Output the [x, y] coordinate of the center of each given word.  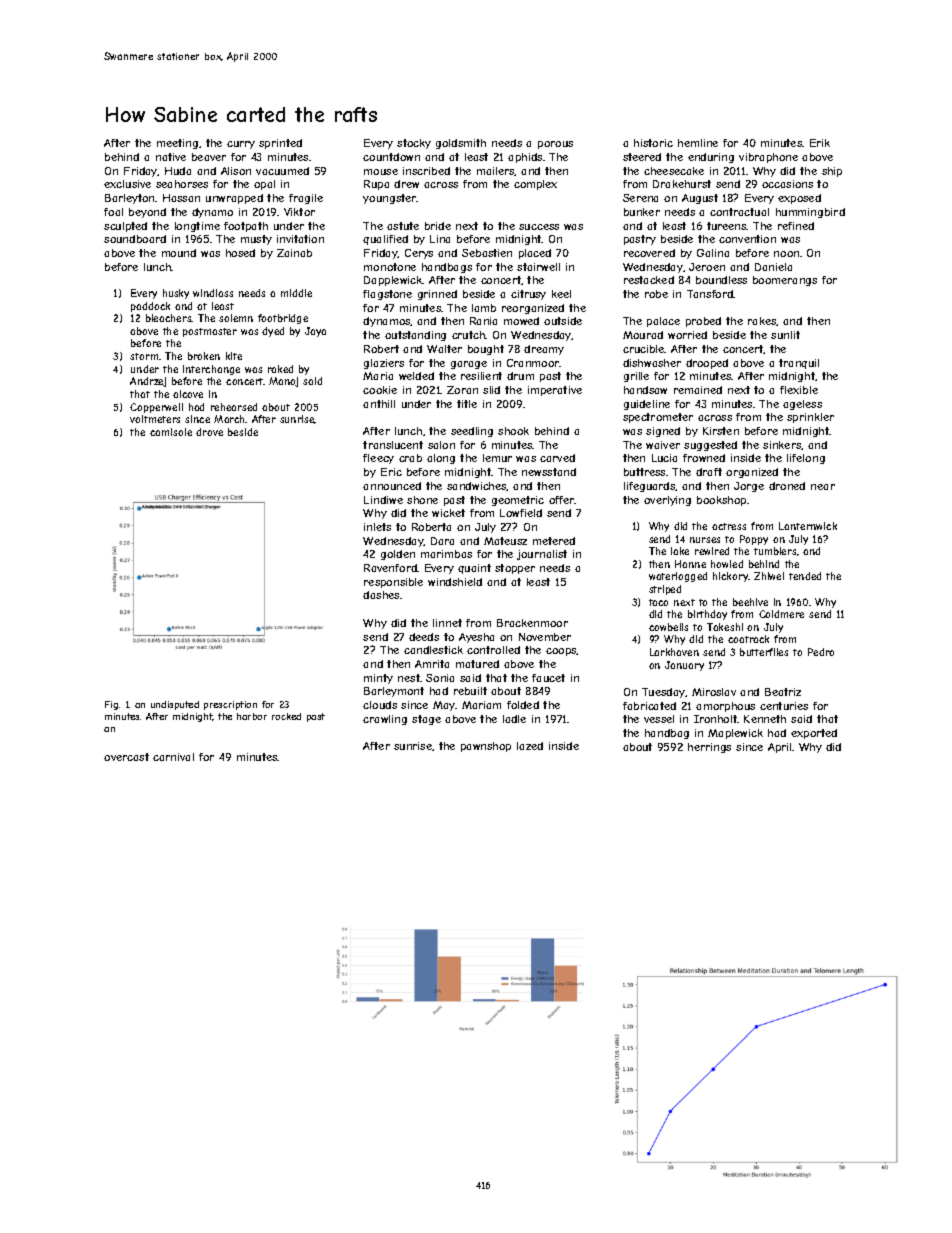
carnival [173, 757]
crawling [385, 720]
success [539, 227]
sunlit [785, 335]
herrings [709, 748]
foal [113, 212]
